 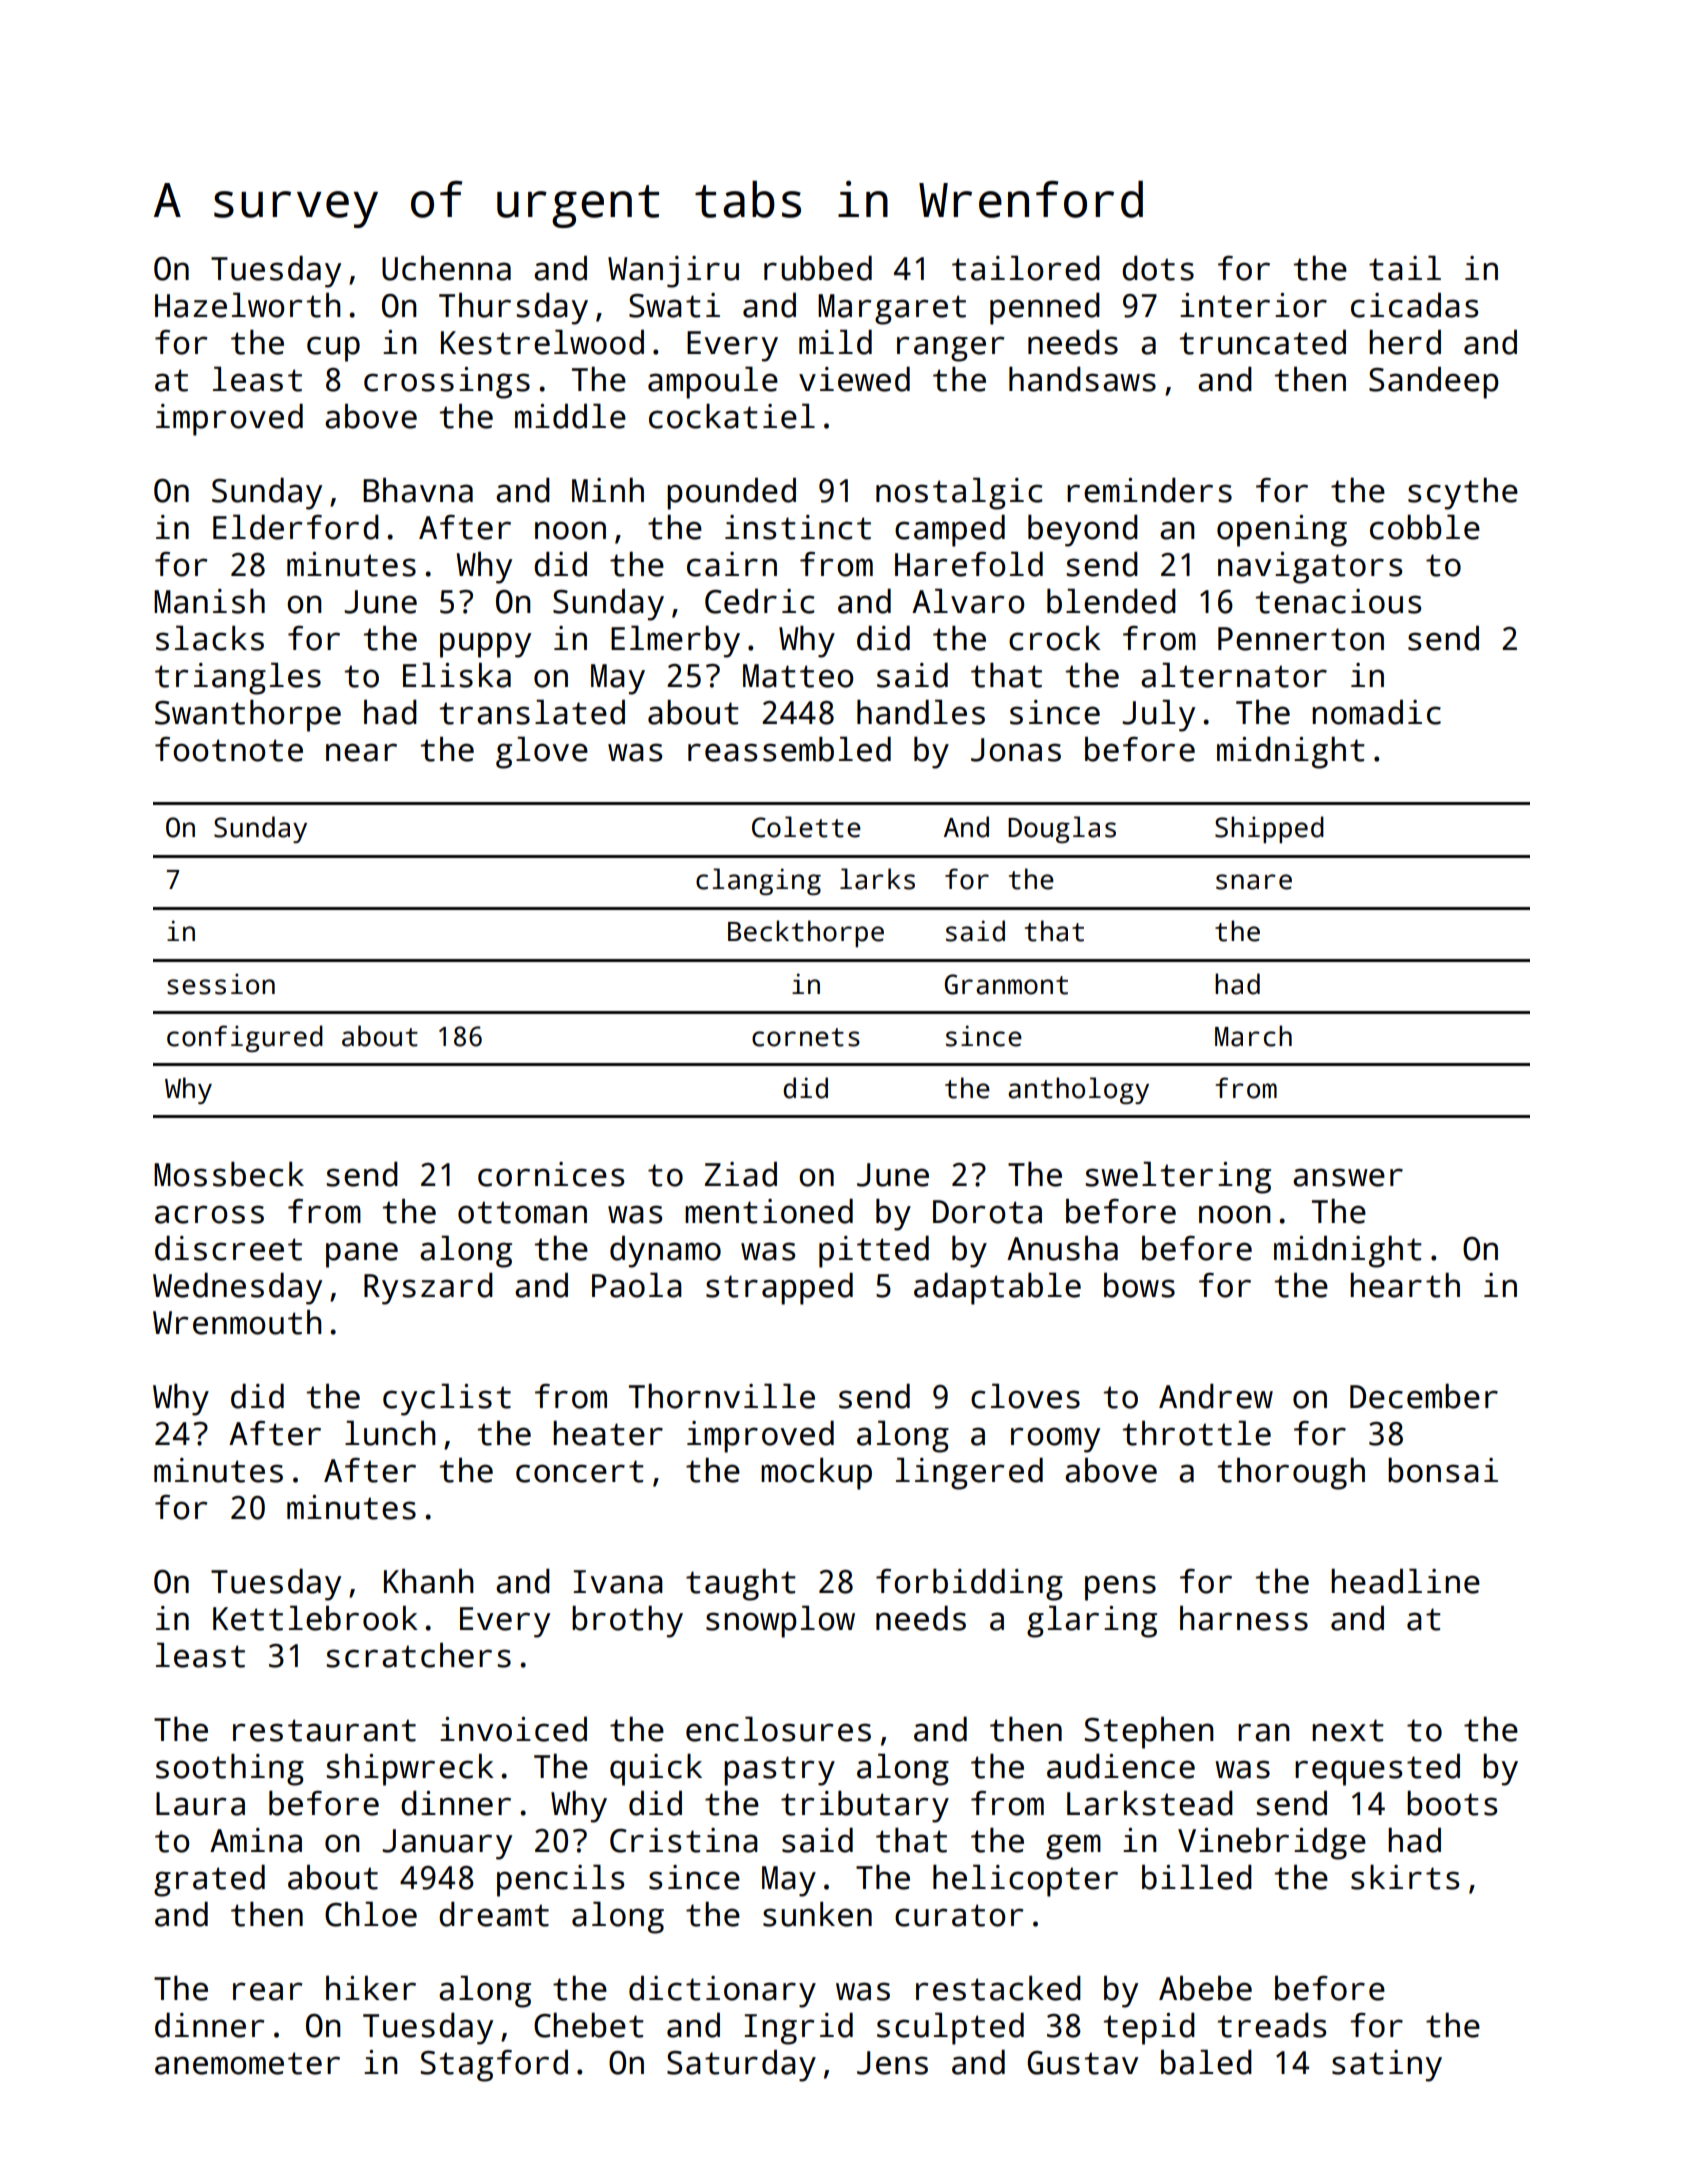 What do you see at coordinates (1139, 1285) in the image?
I see `bows` at bounding box center [1139, 1285].
